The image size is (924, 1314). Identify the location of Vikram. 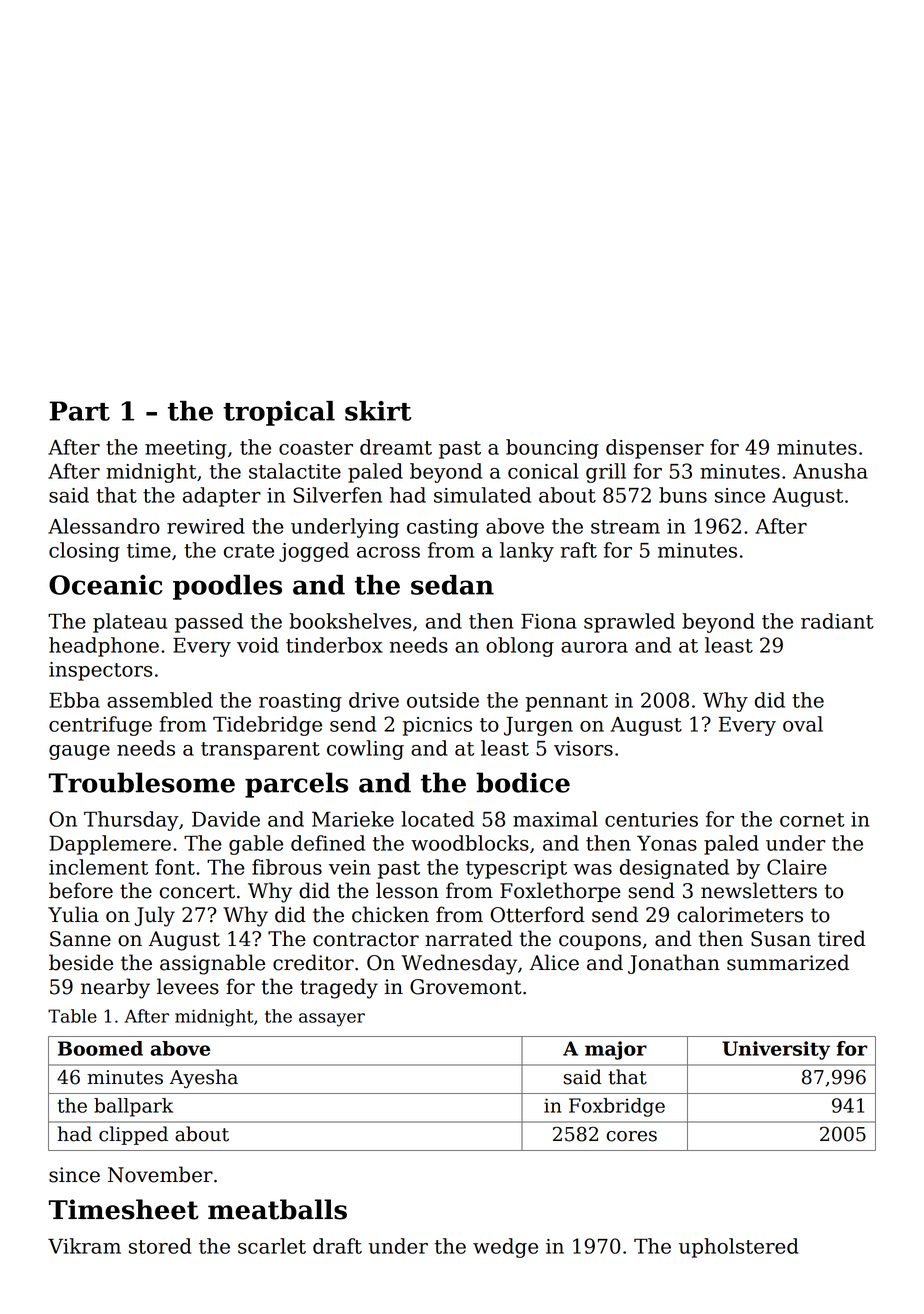
(84, 1246).
